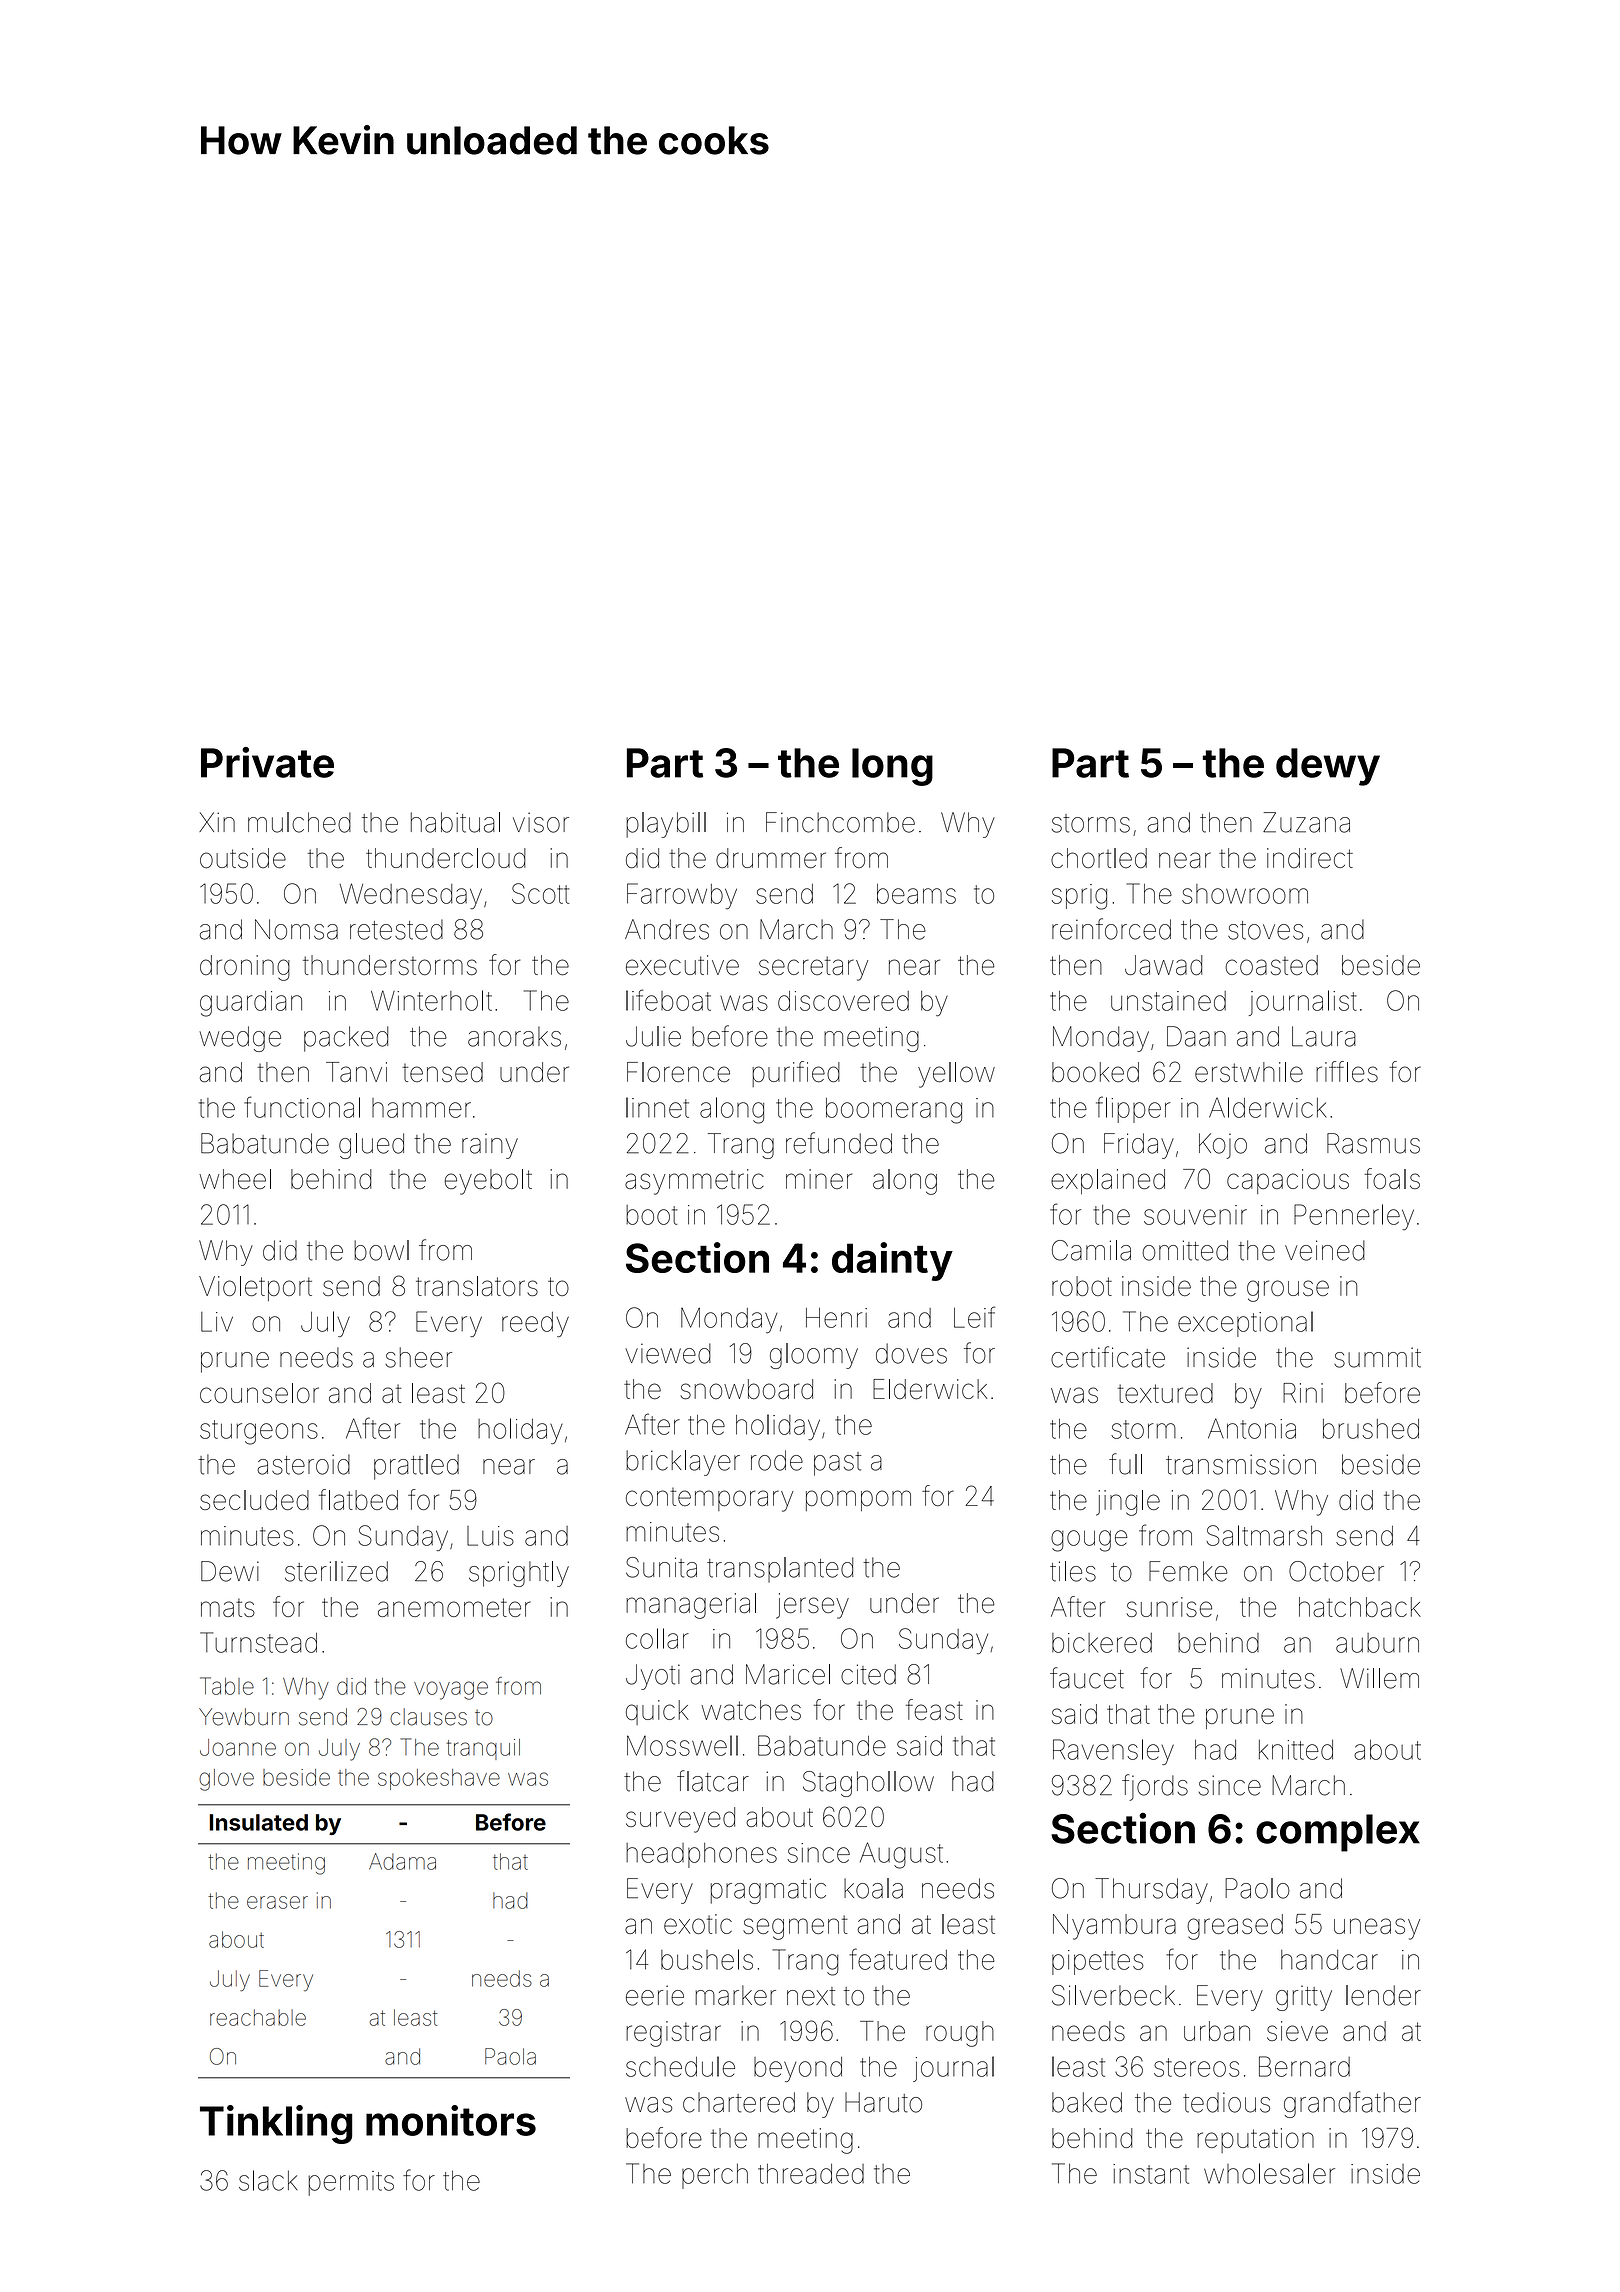 The image size is (1620, 2292). What do you see at coordinates (268, 2180) in the image?
I see `slack` at bounding box center [268, 2180].
